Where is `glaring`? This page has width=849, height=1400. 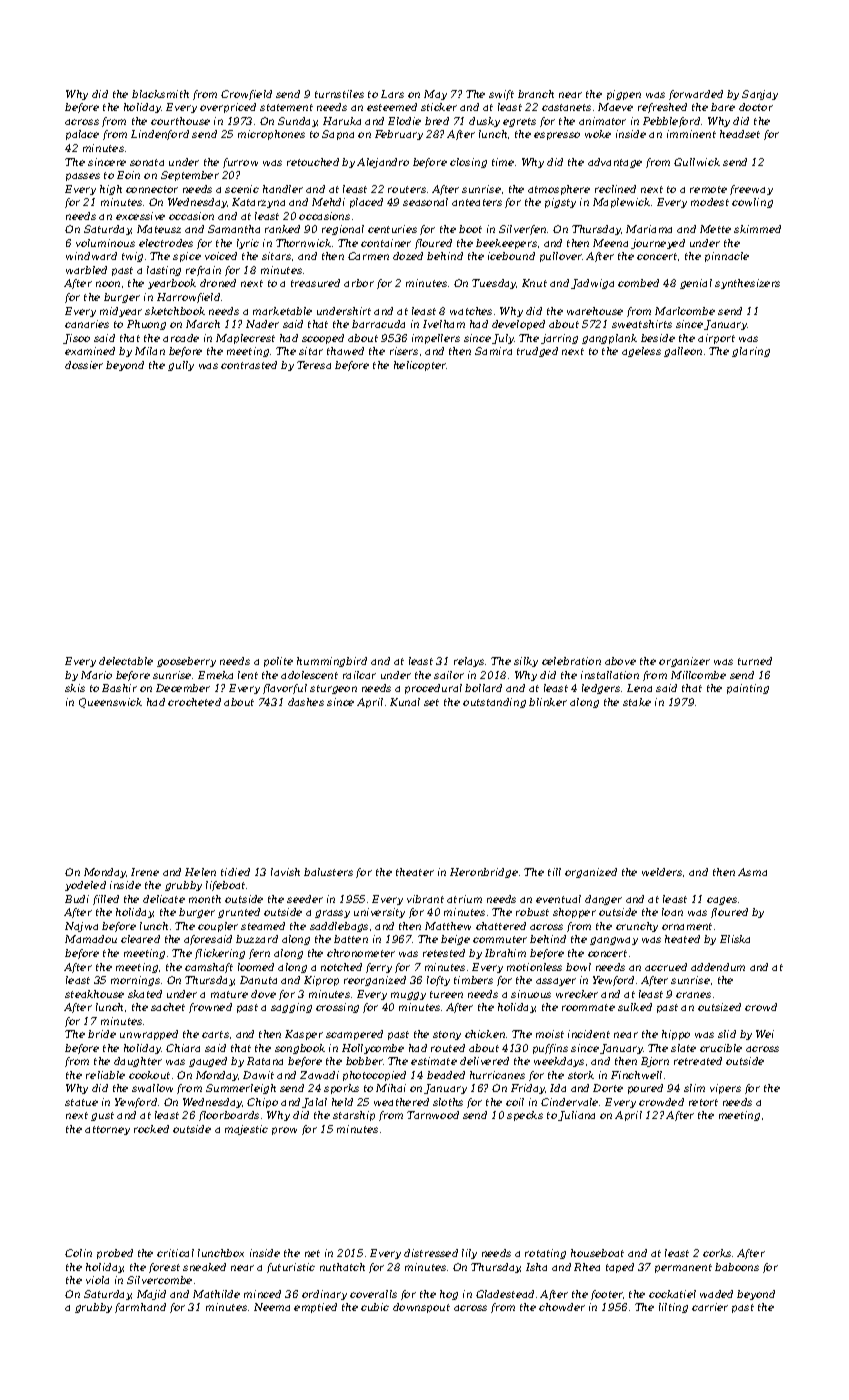
glaring is located at coordinates (751, 352).
